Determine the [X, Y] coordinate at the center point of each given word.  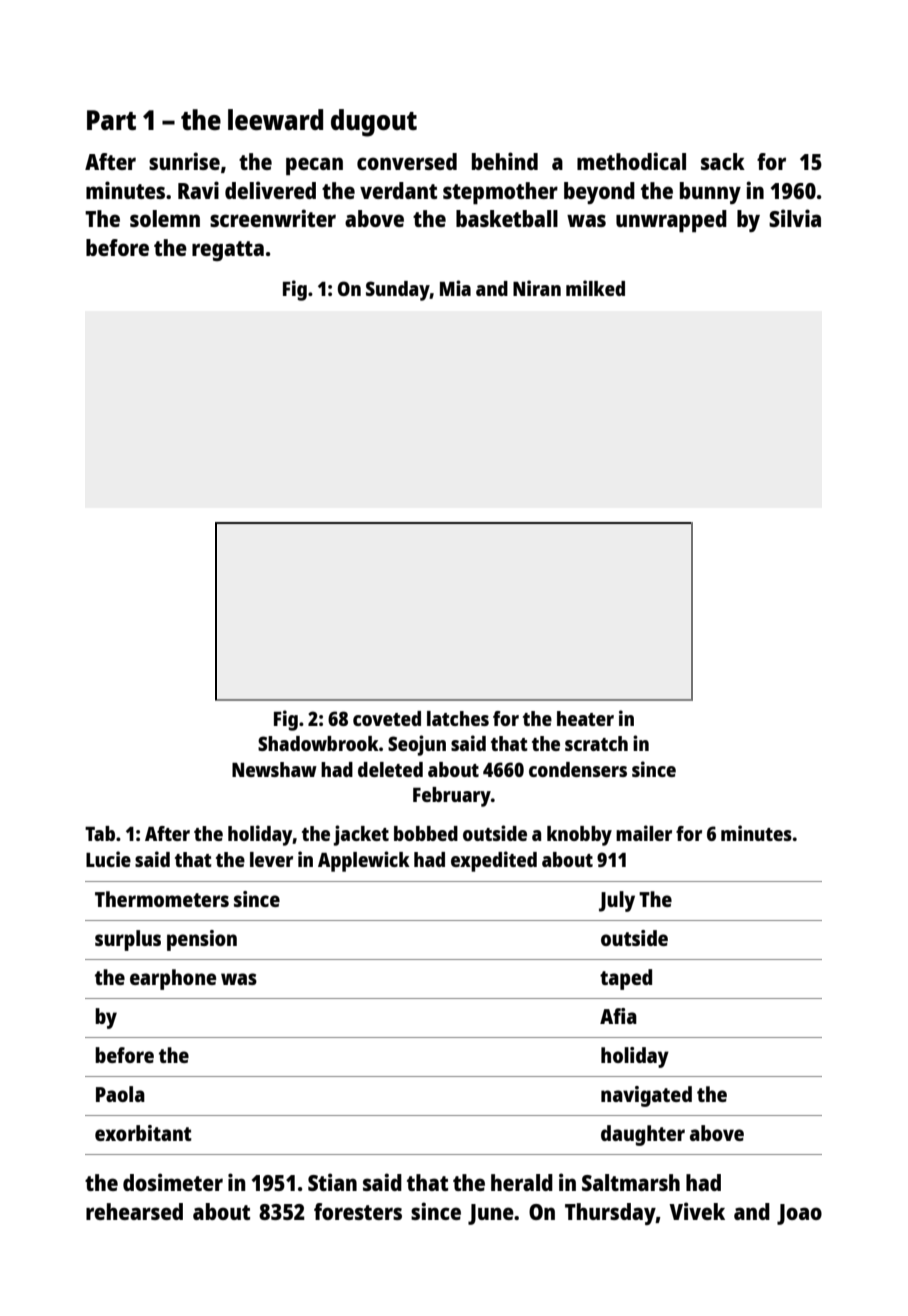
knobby [579, 836]
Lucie [108, 859]
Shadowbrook [318, 743]
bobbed [426, 833]
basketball [507, 218]
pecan [314, 166]
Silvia [795, 218]
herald [522, 1182]
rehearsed [134, 1211]
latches [458, 718]
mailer [644, 833]
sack [723, 161]
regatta [228, 251]
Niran [537, 288]
